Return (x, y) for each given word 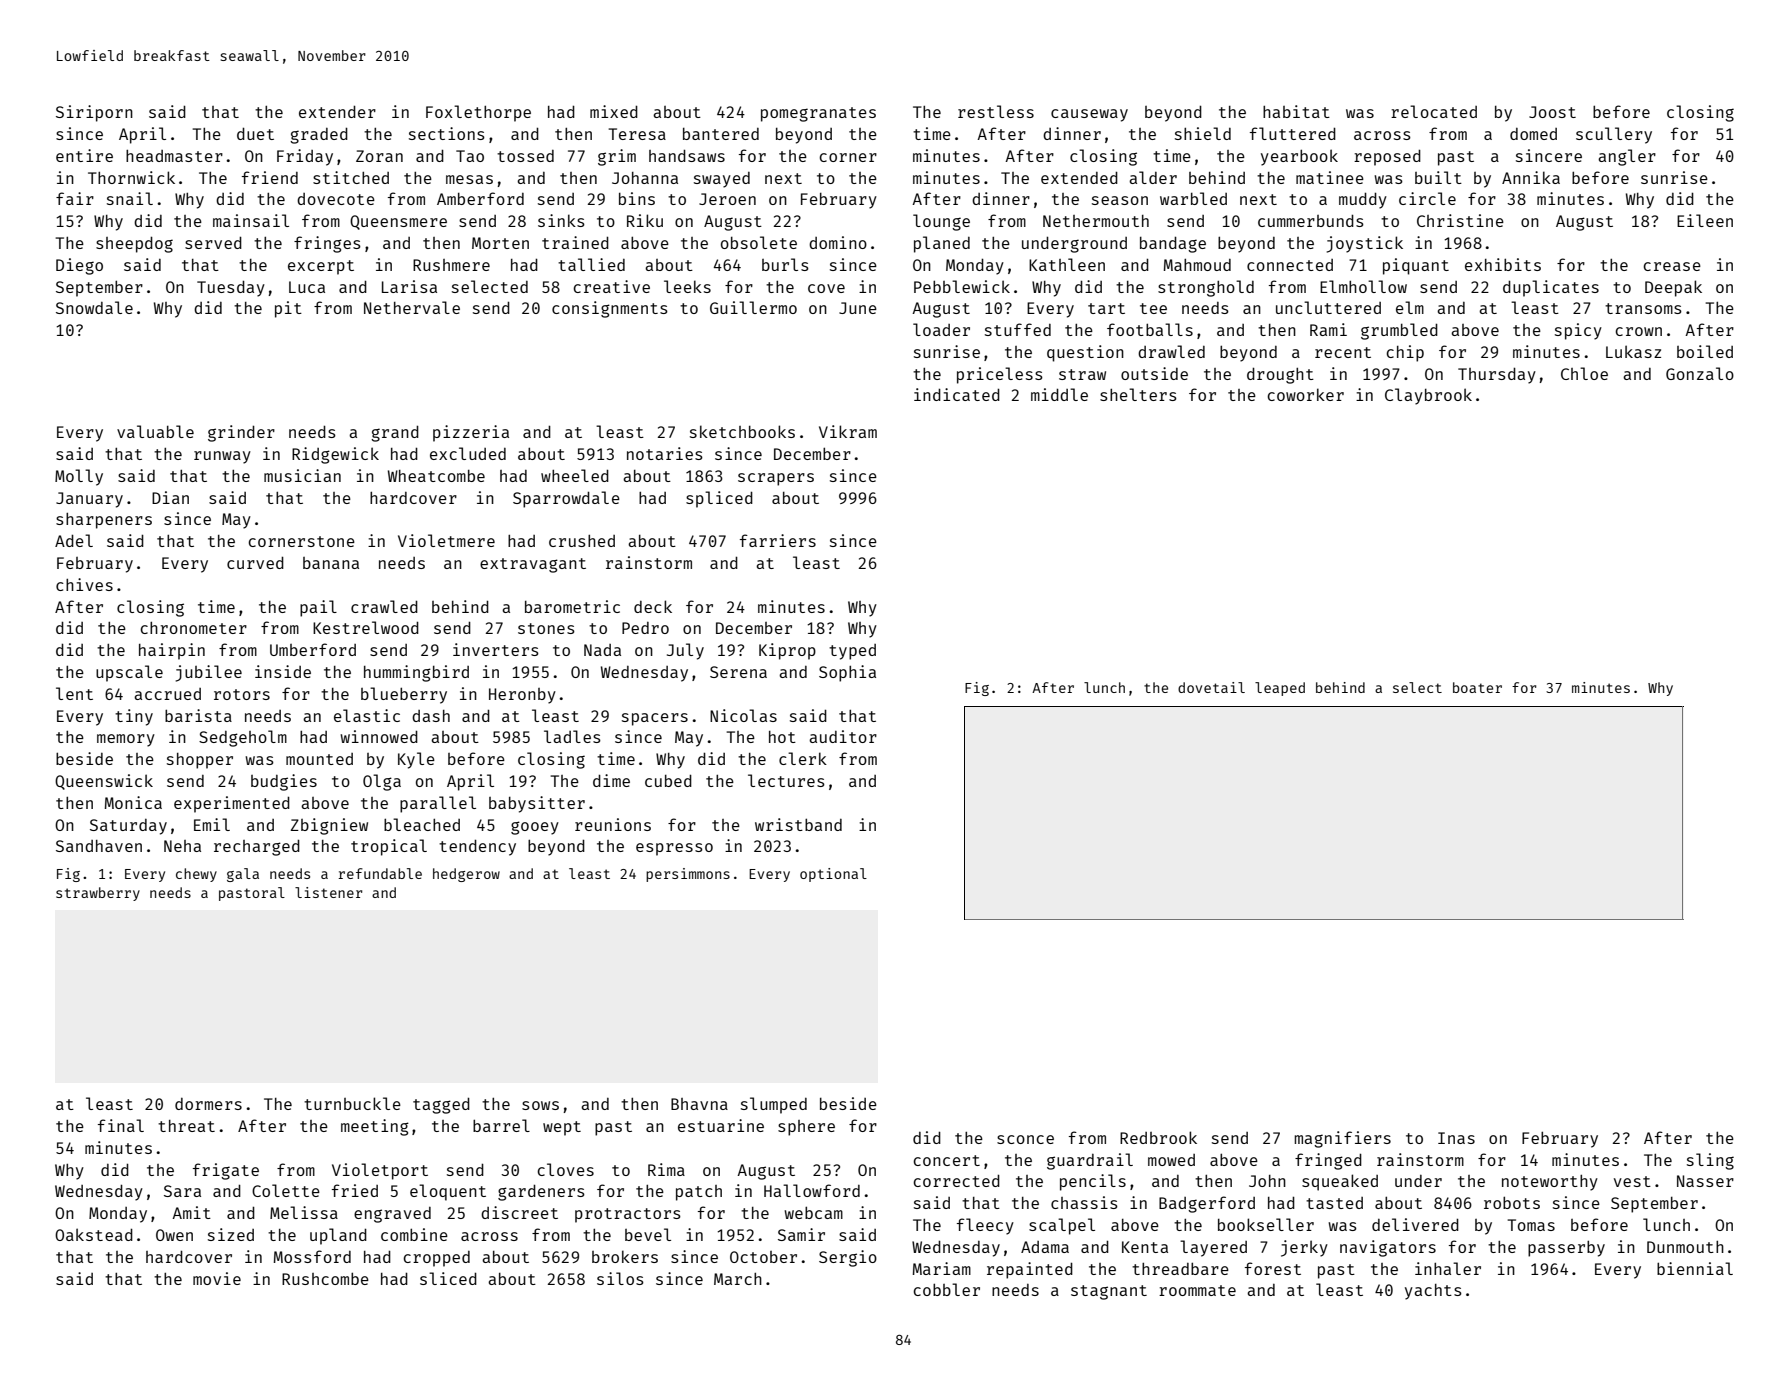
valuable (155, 431)
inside (283, 671)
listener (328, 892)
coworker (1305, 394)
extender (337, 111)
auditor (843, 736)
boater (1477, 687)
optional (833, 875)
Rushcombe (325, 1278)
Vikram (848, 431)
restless (996, 111)
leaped (1280, 689)
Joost (1552, 112)
